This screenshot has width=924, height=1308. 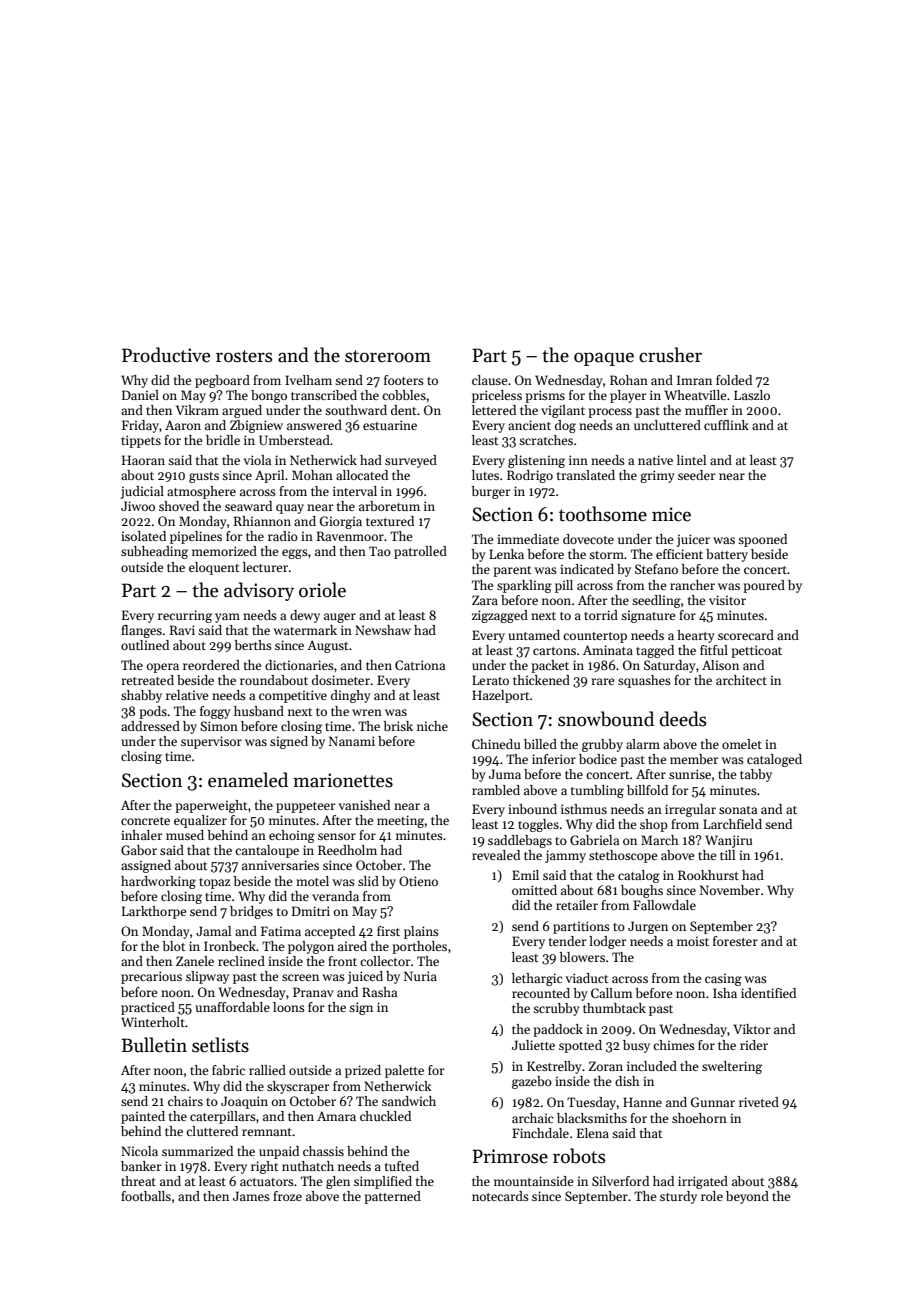 I want to click on Rhiannon, so click(x=262, y=521).
